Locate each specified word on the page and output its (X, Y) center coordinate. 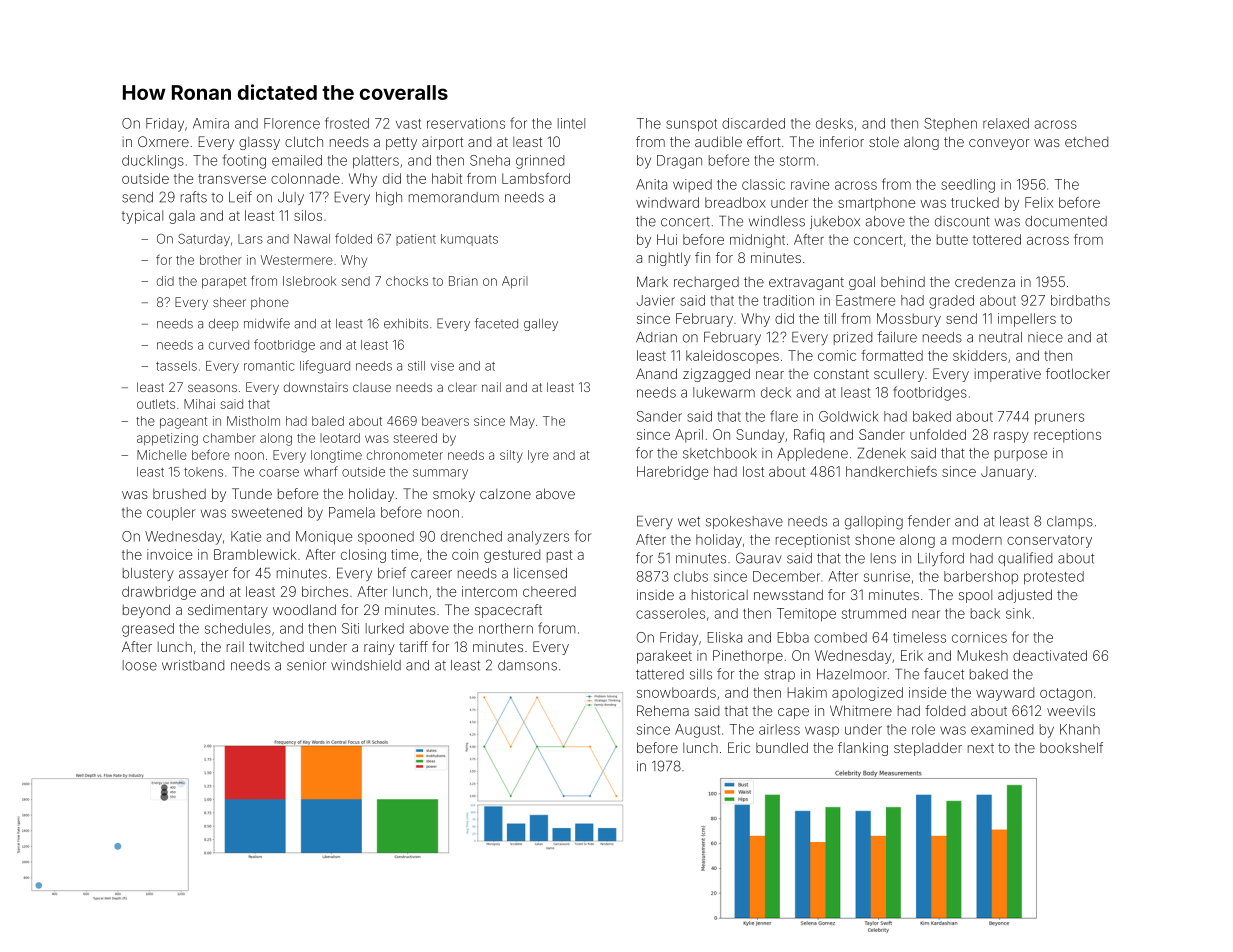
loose (140, 665)
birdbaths (1080, 300)
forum (556, 628)
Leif (240, 197)
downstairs (316, 387)
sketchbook (720, 453)
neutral (1000, 337)
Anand (656, 373)
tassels (176, 366)
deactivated (1050, 655)
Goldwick (848, 416)
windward (667, 202)
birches (325, 591)
